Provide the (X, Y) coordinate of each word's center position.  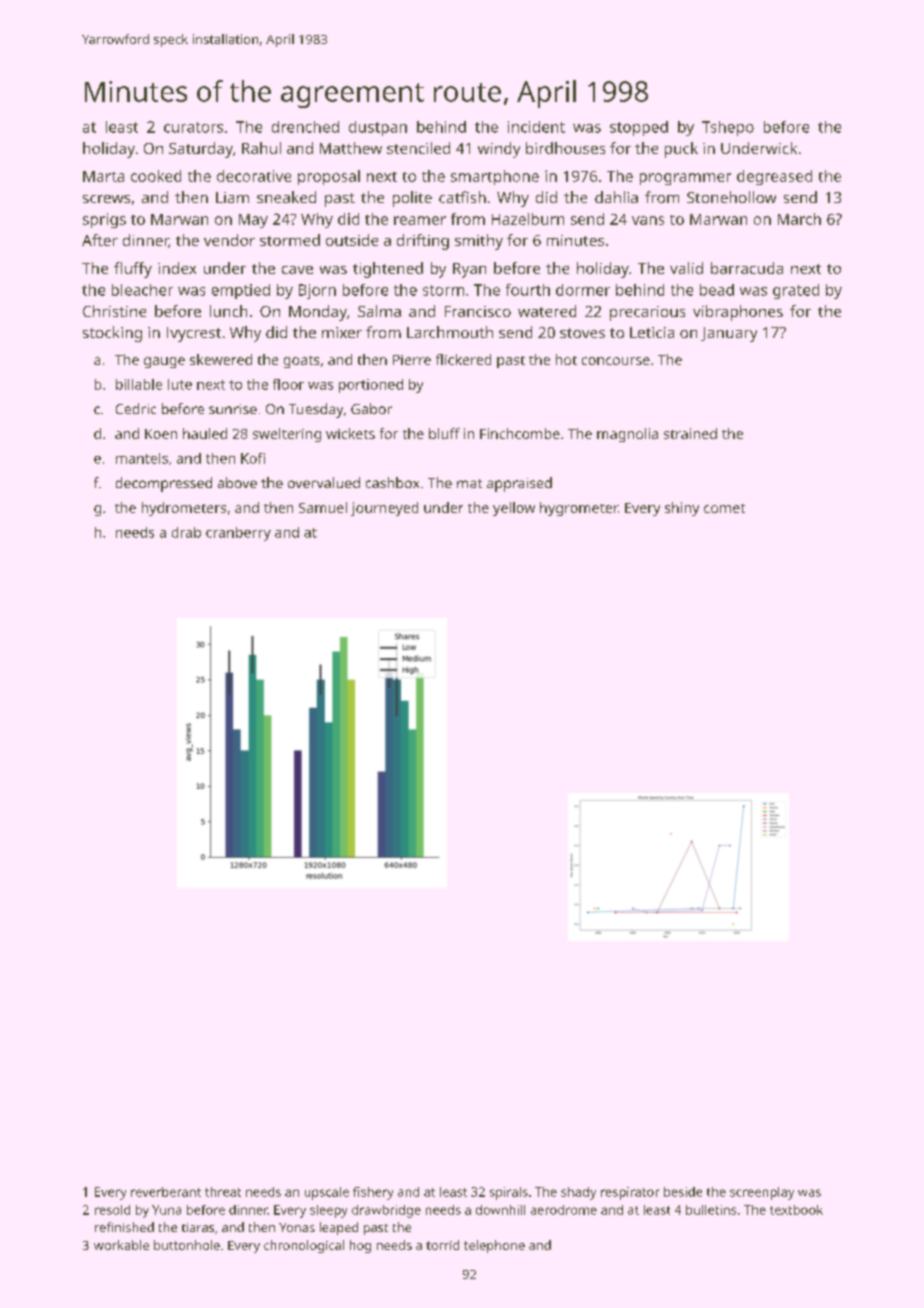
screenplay (762, 1193)
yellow (514, 509)
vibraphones (738, 313)
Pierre (412, 360)
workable (121, 1245)
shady (578, 1193)
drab (186, 532)
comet (724, 508)
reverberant (166, 1192)
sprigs (104, 220)
